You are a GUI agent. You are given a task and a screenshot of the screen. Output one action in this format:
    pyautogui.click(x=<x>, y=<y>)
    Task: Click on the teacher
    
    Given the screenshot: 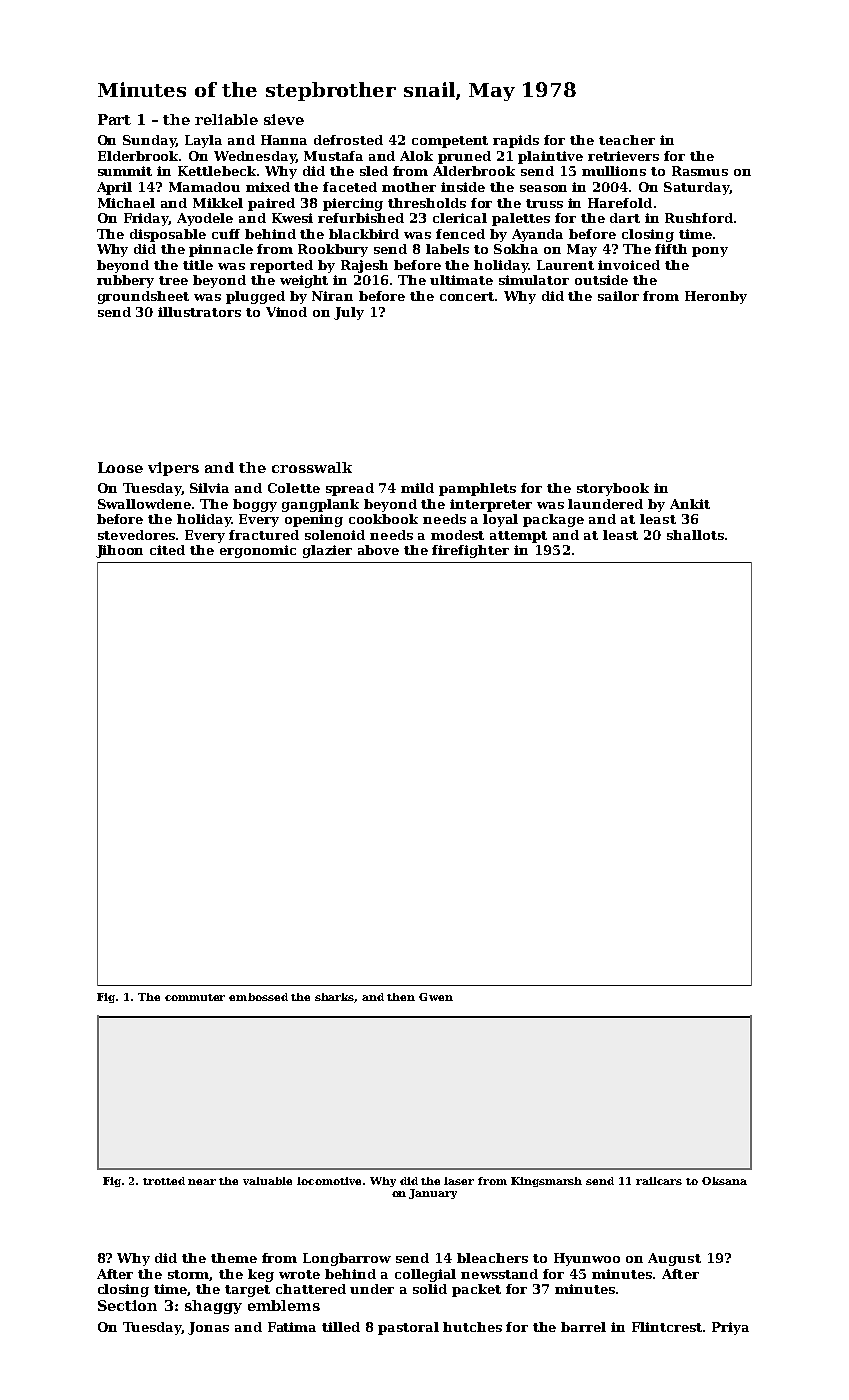 What is the action you would take?
    pyautogui.click(x=627, y=140)
